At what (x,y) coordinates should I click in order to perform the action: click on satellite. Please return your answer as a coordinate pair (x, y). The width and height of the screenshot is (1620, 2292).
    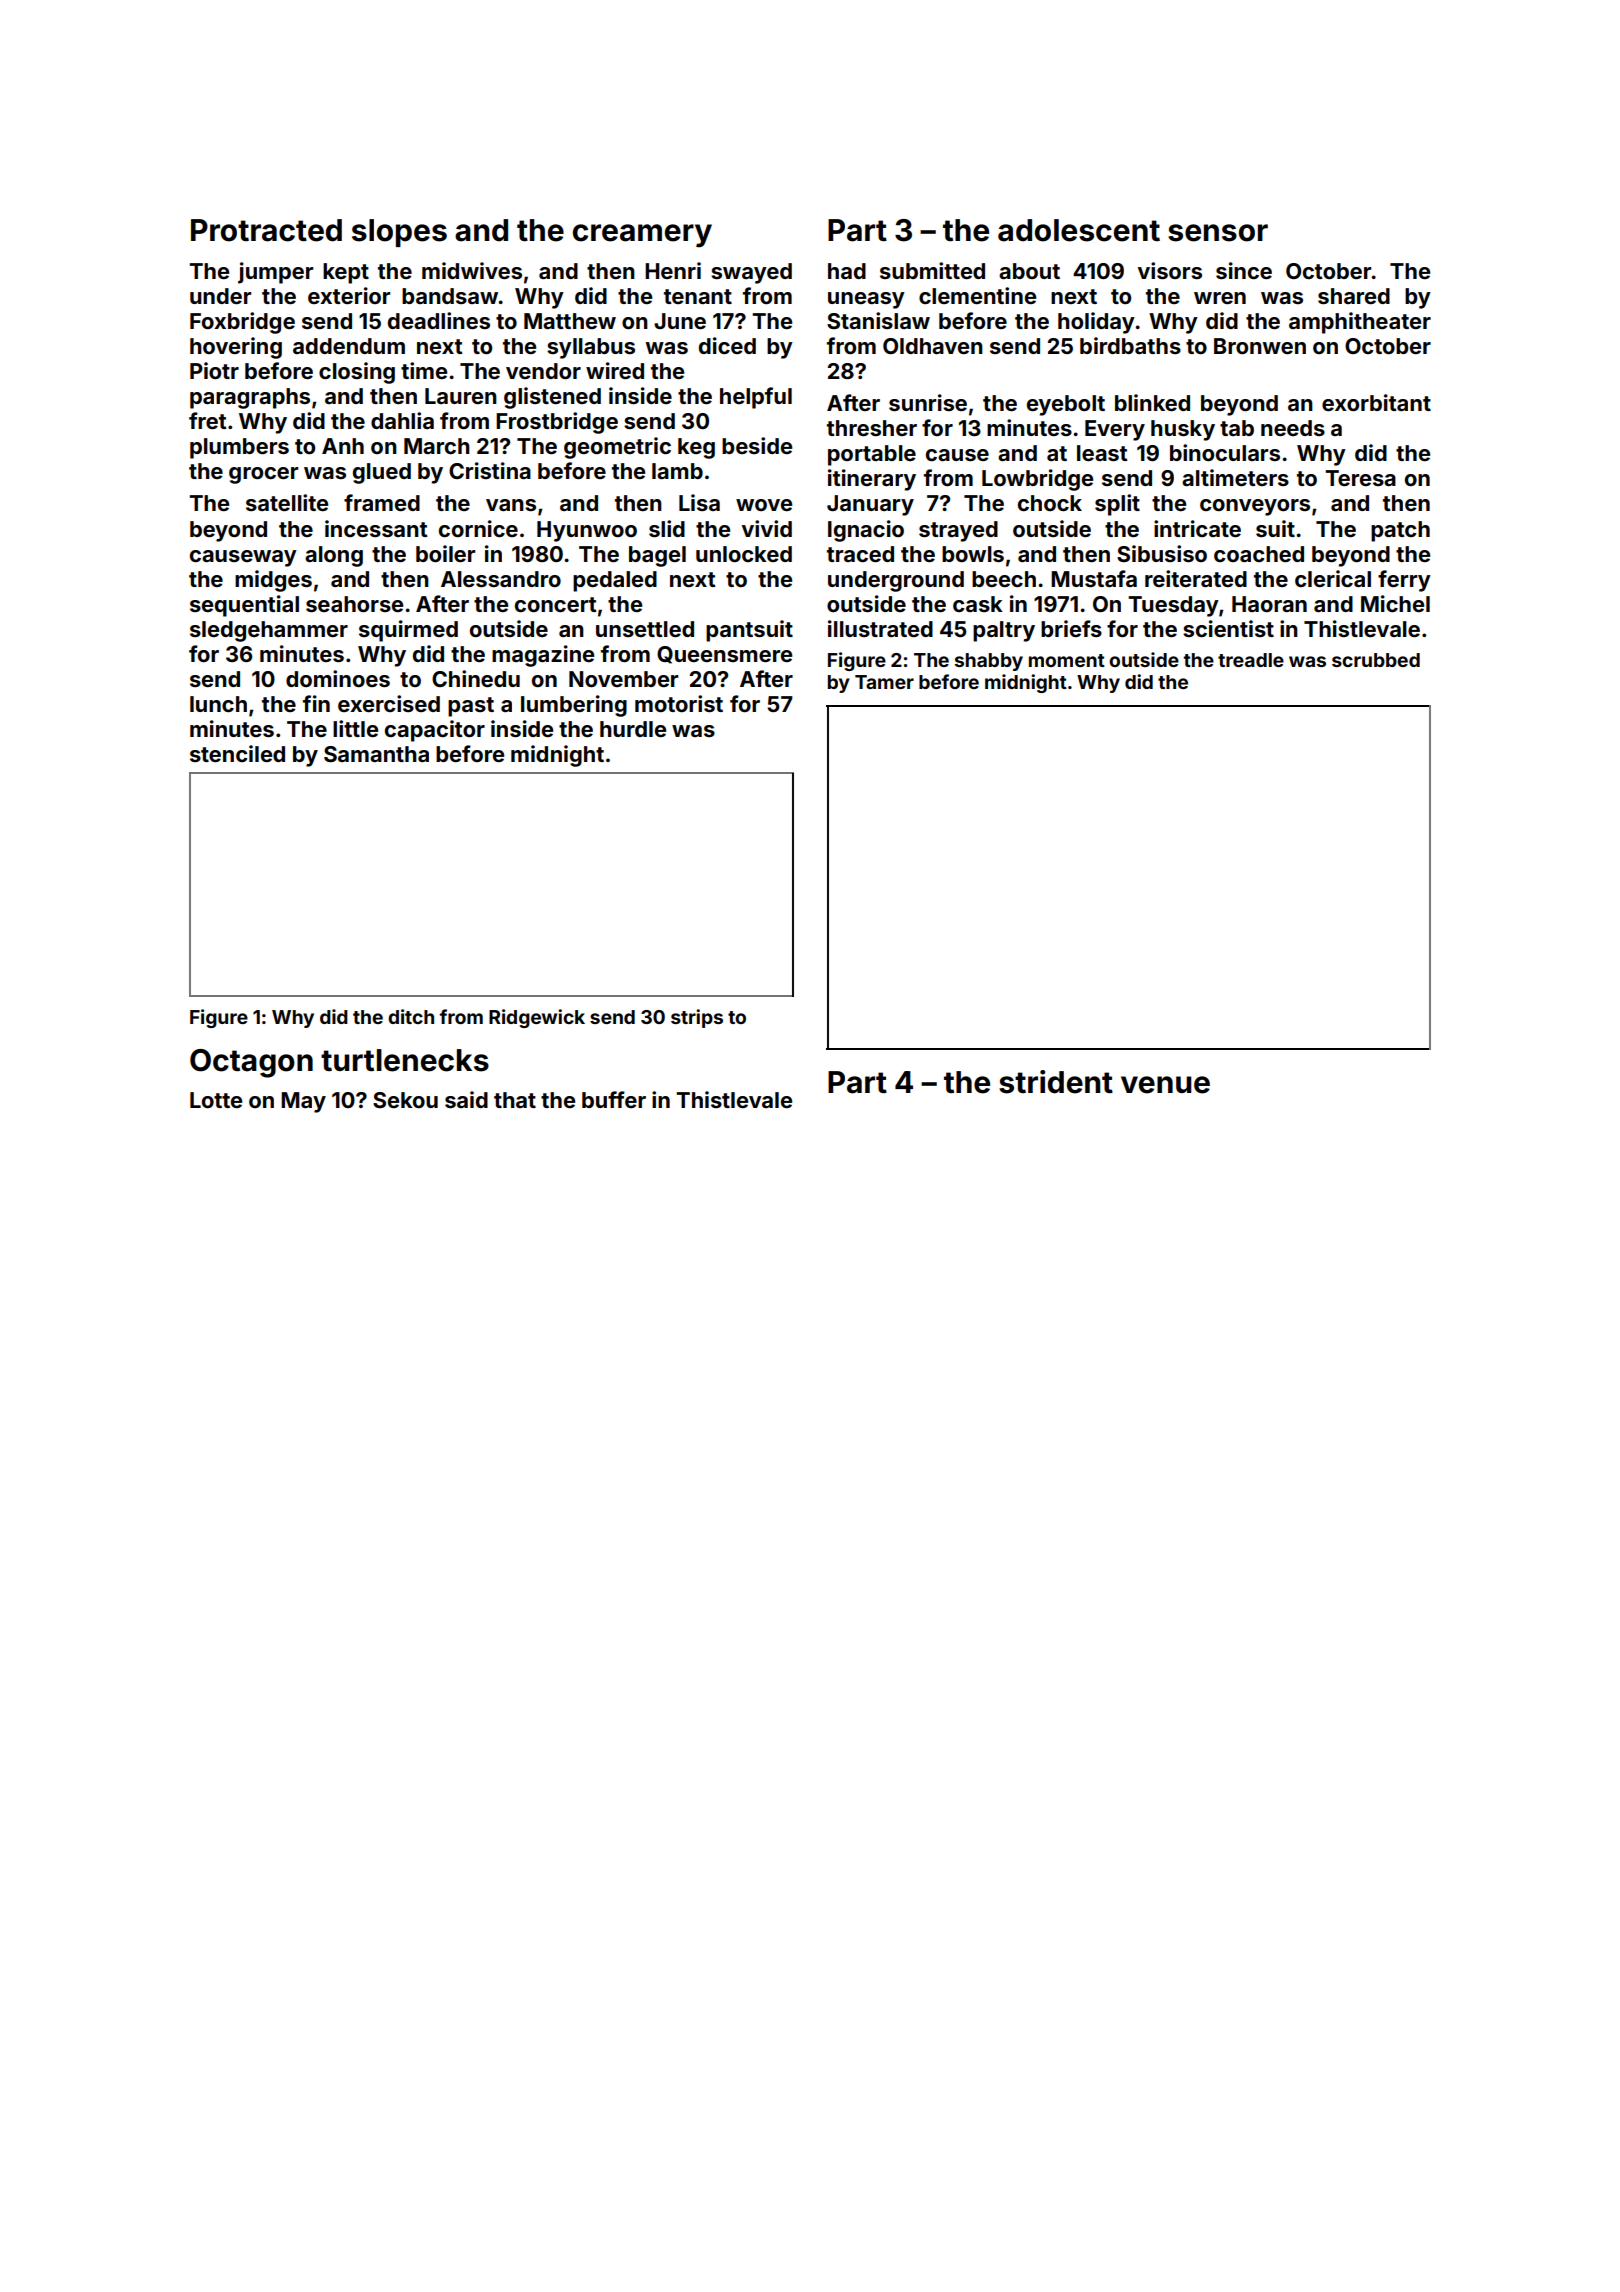
    Looking at the image, I should click on (287, 502).
